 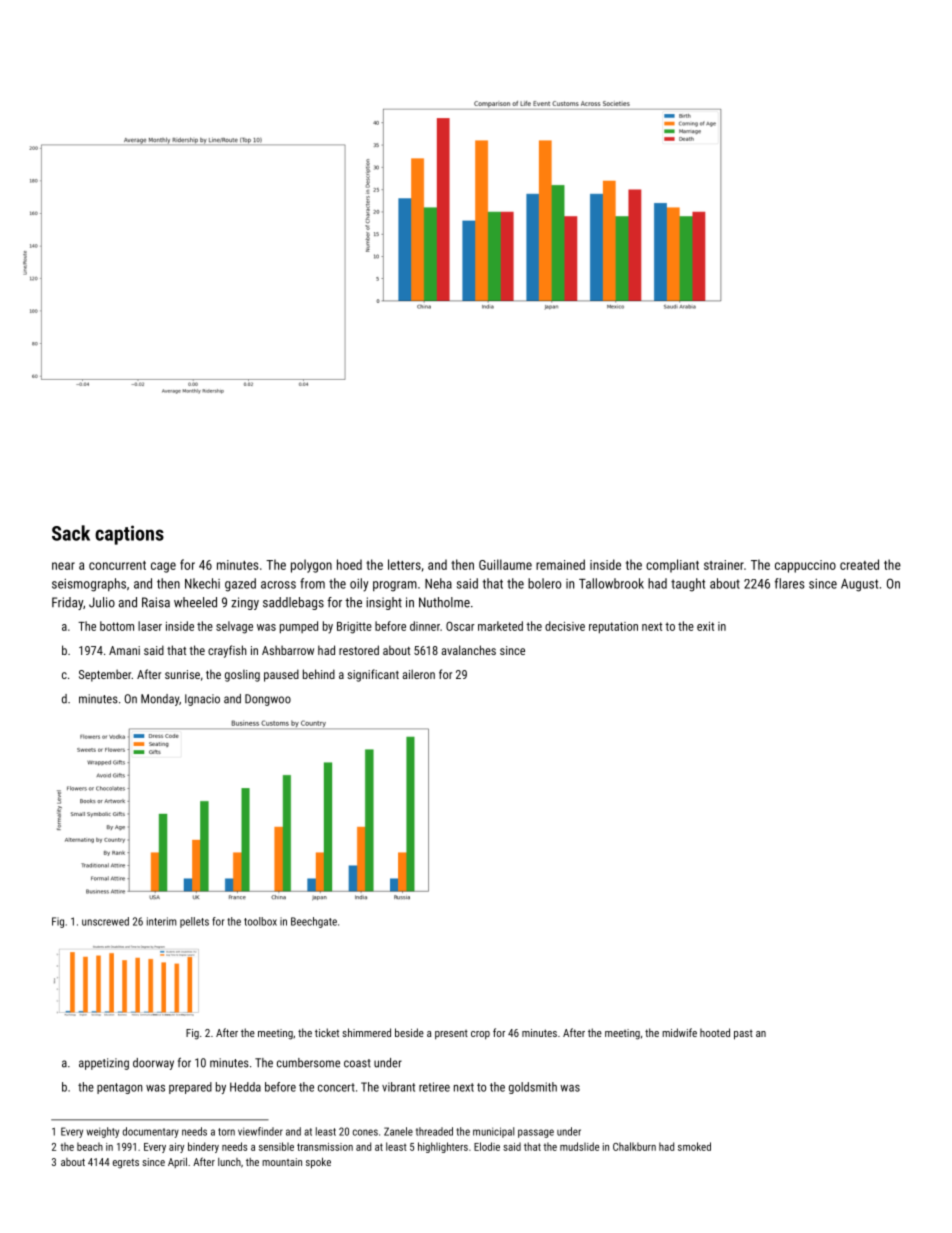 I want to click on past, so click(x=743, y=1035).
